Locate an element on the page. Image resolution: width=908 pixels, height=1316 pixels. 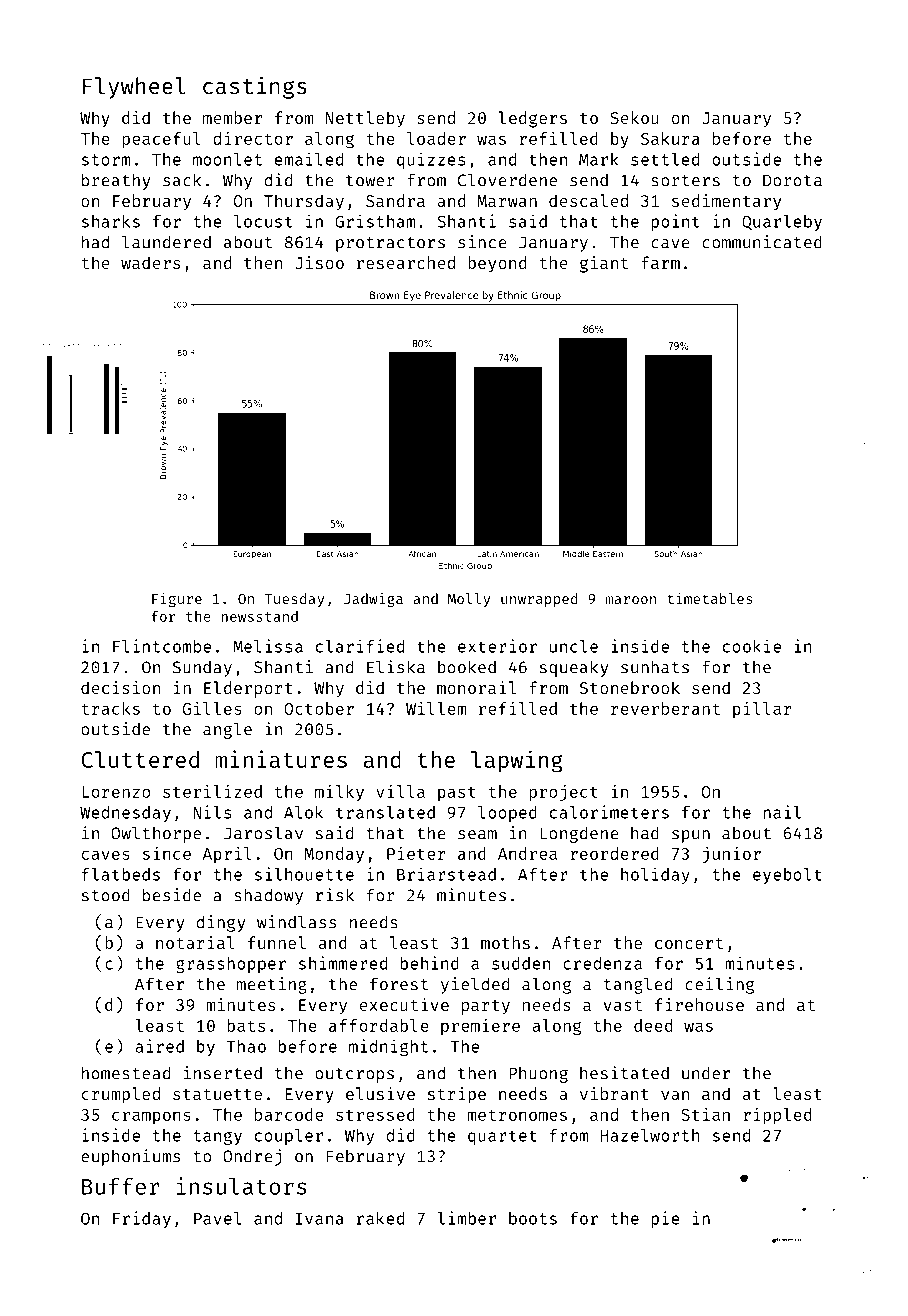
castings is located at coordinates (255, 87).
